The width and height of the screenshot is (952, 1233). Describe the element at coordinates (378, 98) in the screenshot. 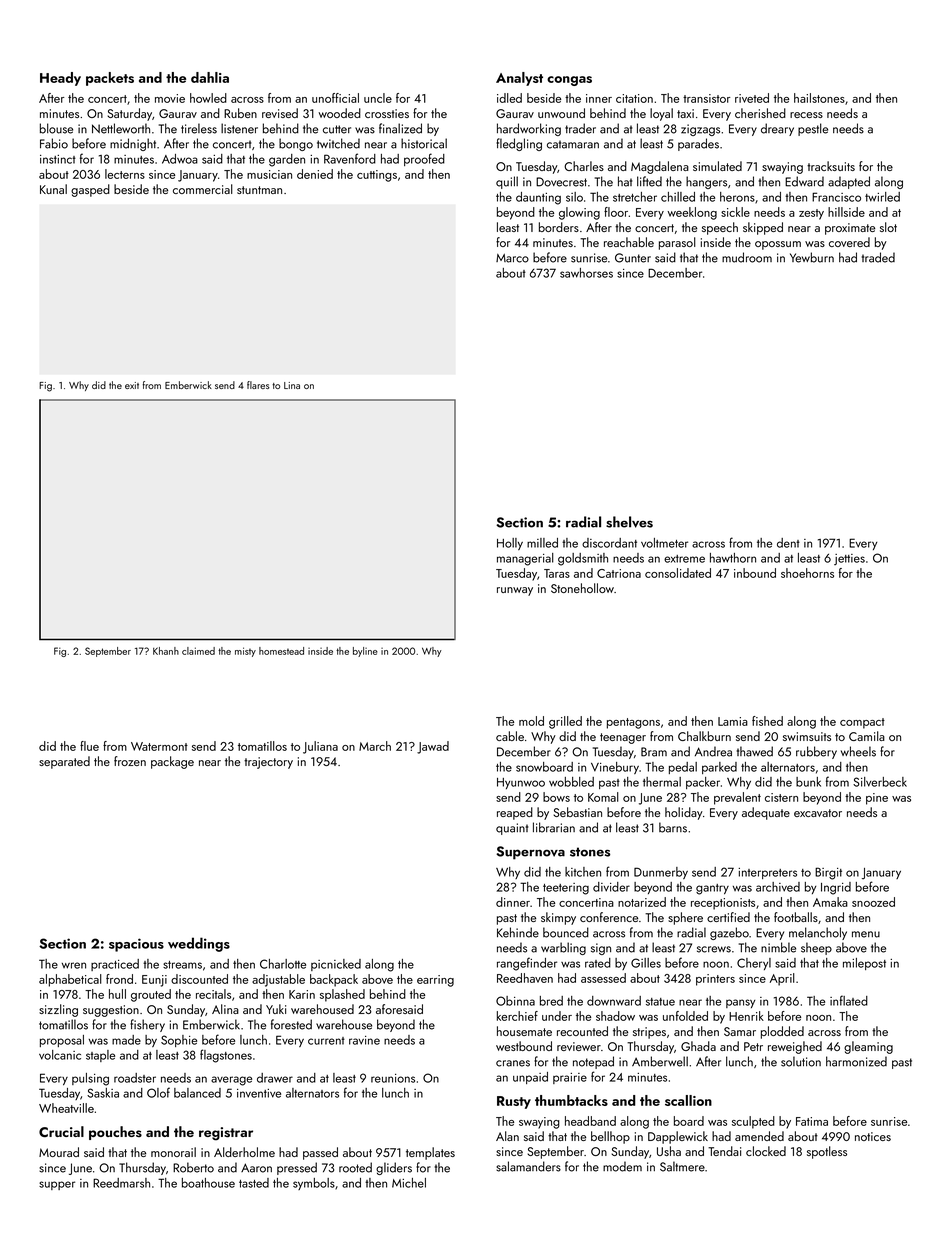

I see `uncle` at that location.
